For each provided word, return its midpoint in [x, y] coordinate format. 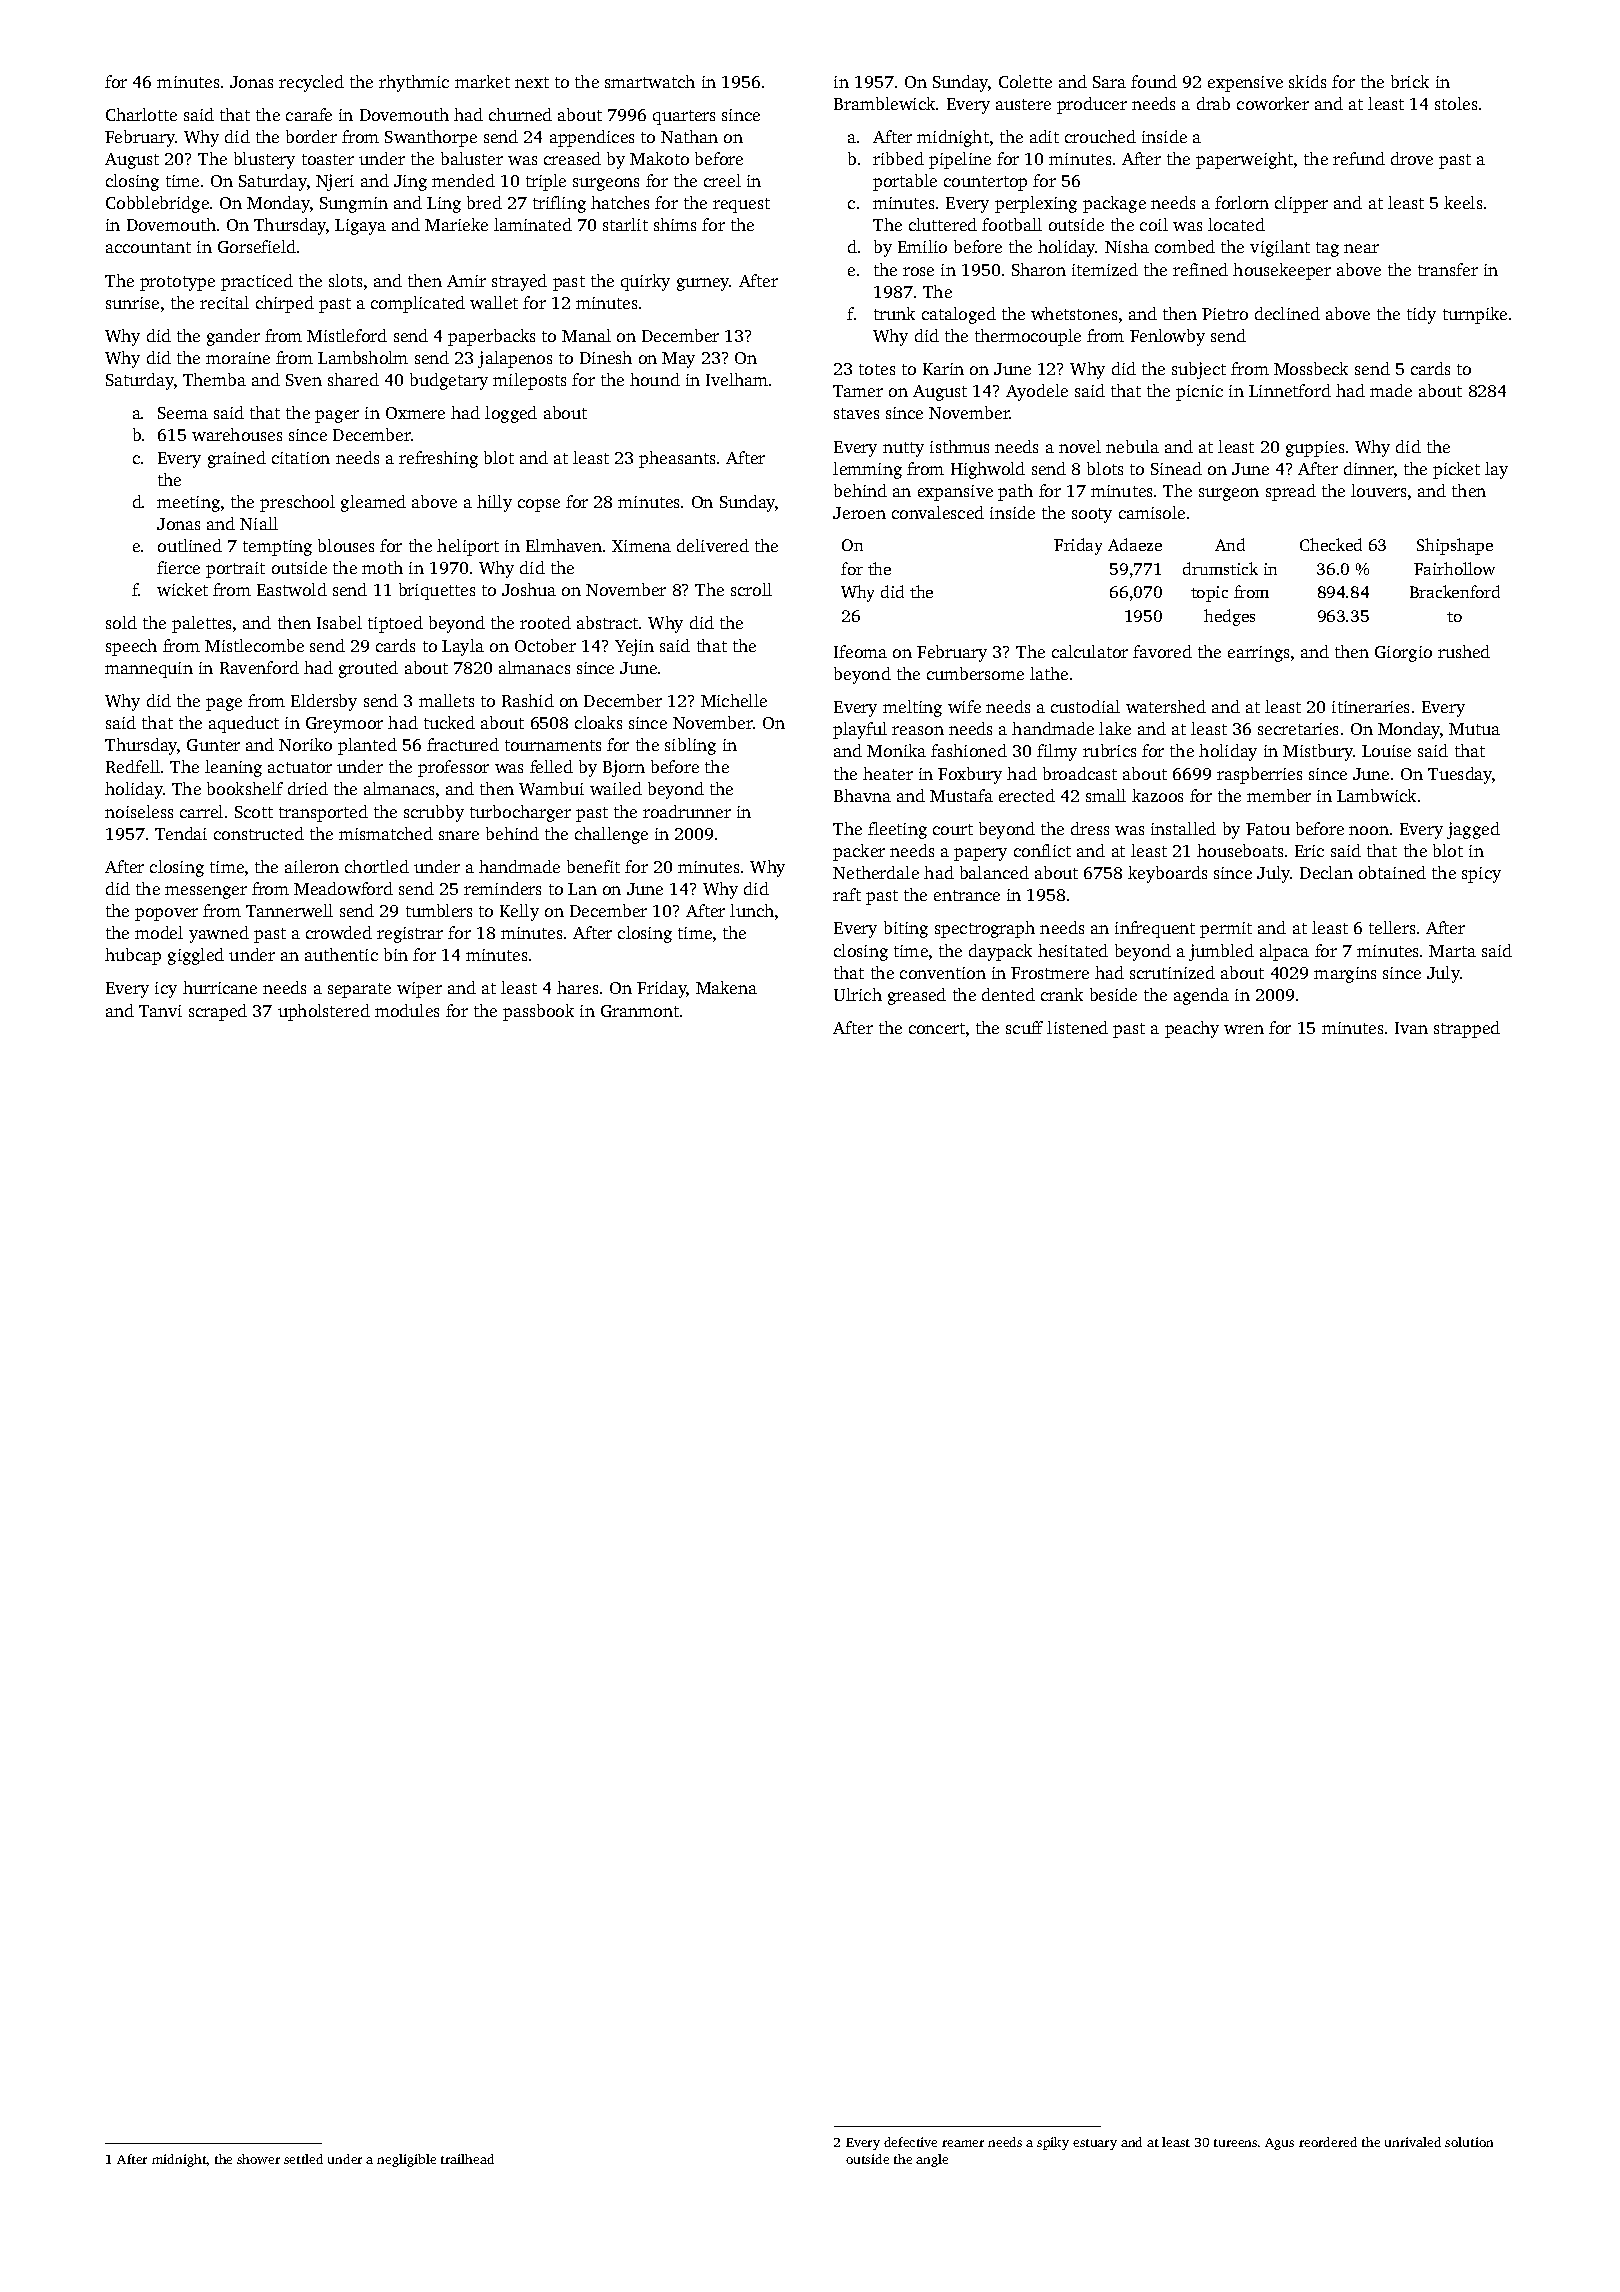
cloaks [598, 722]
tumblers [439, 910]
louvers [1378, 490]
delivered [713, 545]
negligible [406, 2160]
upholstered [324, 1012]
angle [932, 2160]
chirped [285, 304]
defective [910, 2142]
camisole [1152, 512]
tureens [1235, 2143]
